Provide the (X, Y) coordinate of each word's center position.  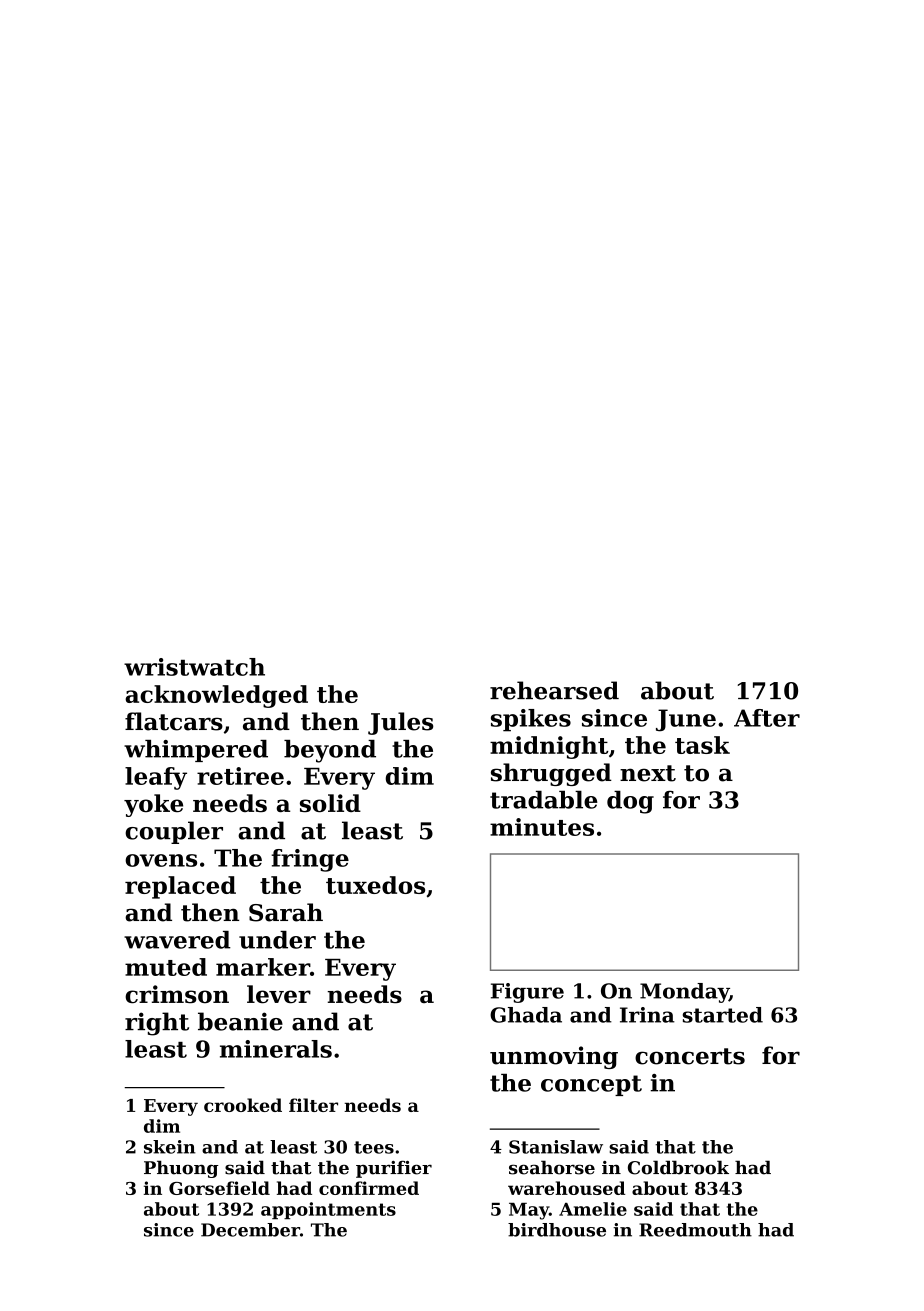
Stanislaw (556, 1147)
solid (330, 803)
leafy (156, 778)
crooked (243, 1105)
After (767, 718)
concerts (690, 1056)
